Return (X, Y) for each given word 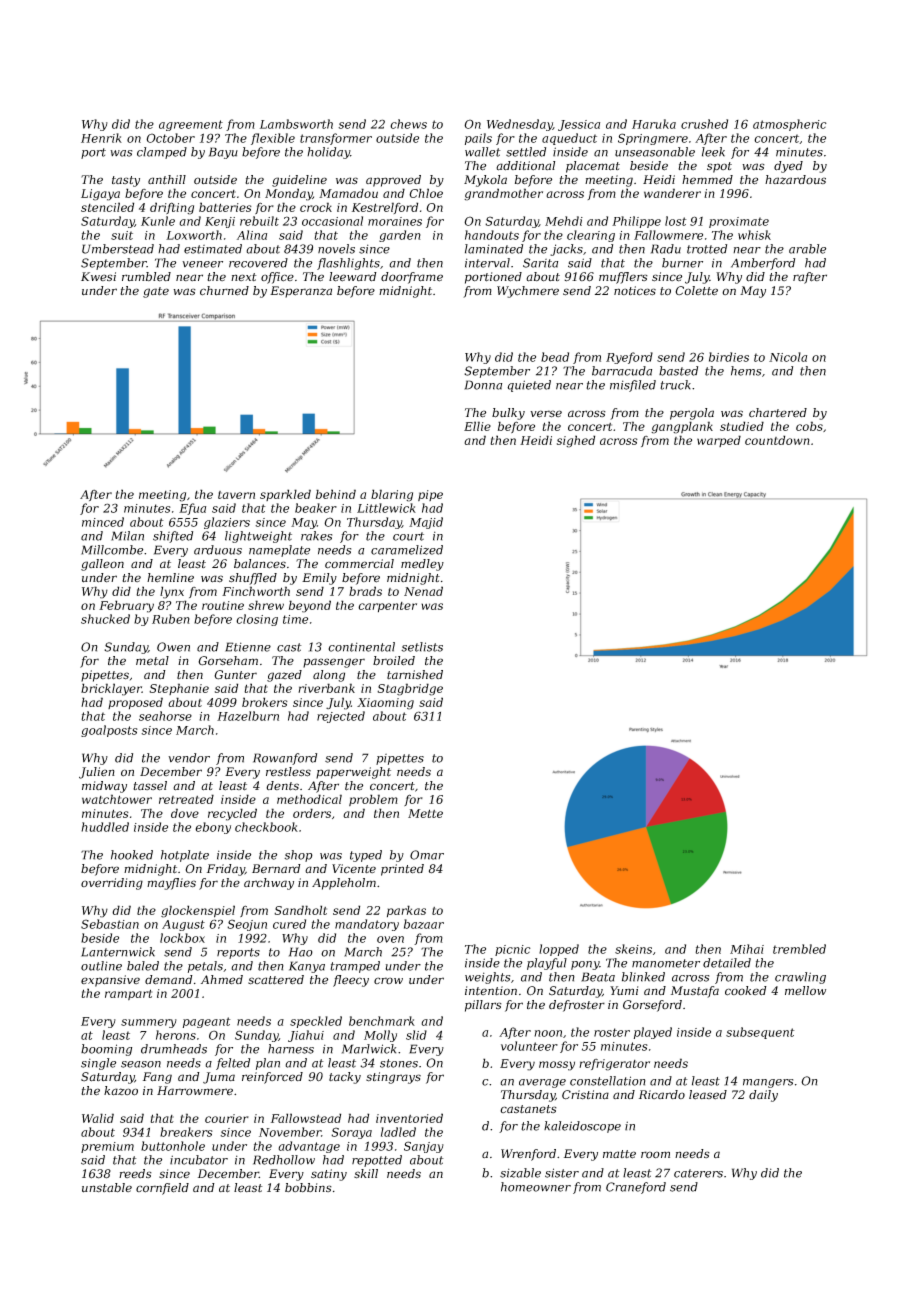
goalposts (109, 731)
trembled (799, 949)
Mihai (747, 949)
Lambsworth (296, 124)
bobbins (308, 1187)
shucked (105, 619)
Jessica (579, 125)
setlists (422, 647)
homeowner (536, 1187)
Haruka (654, 124)
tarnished (415, 674)
